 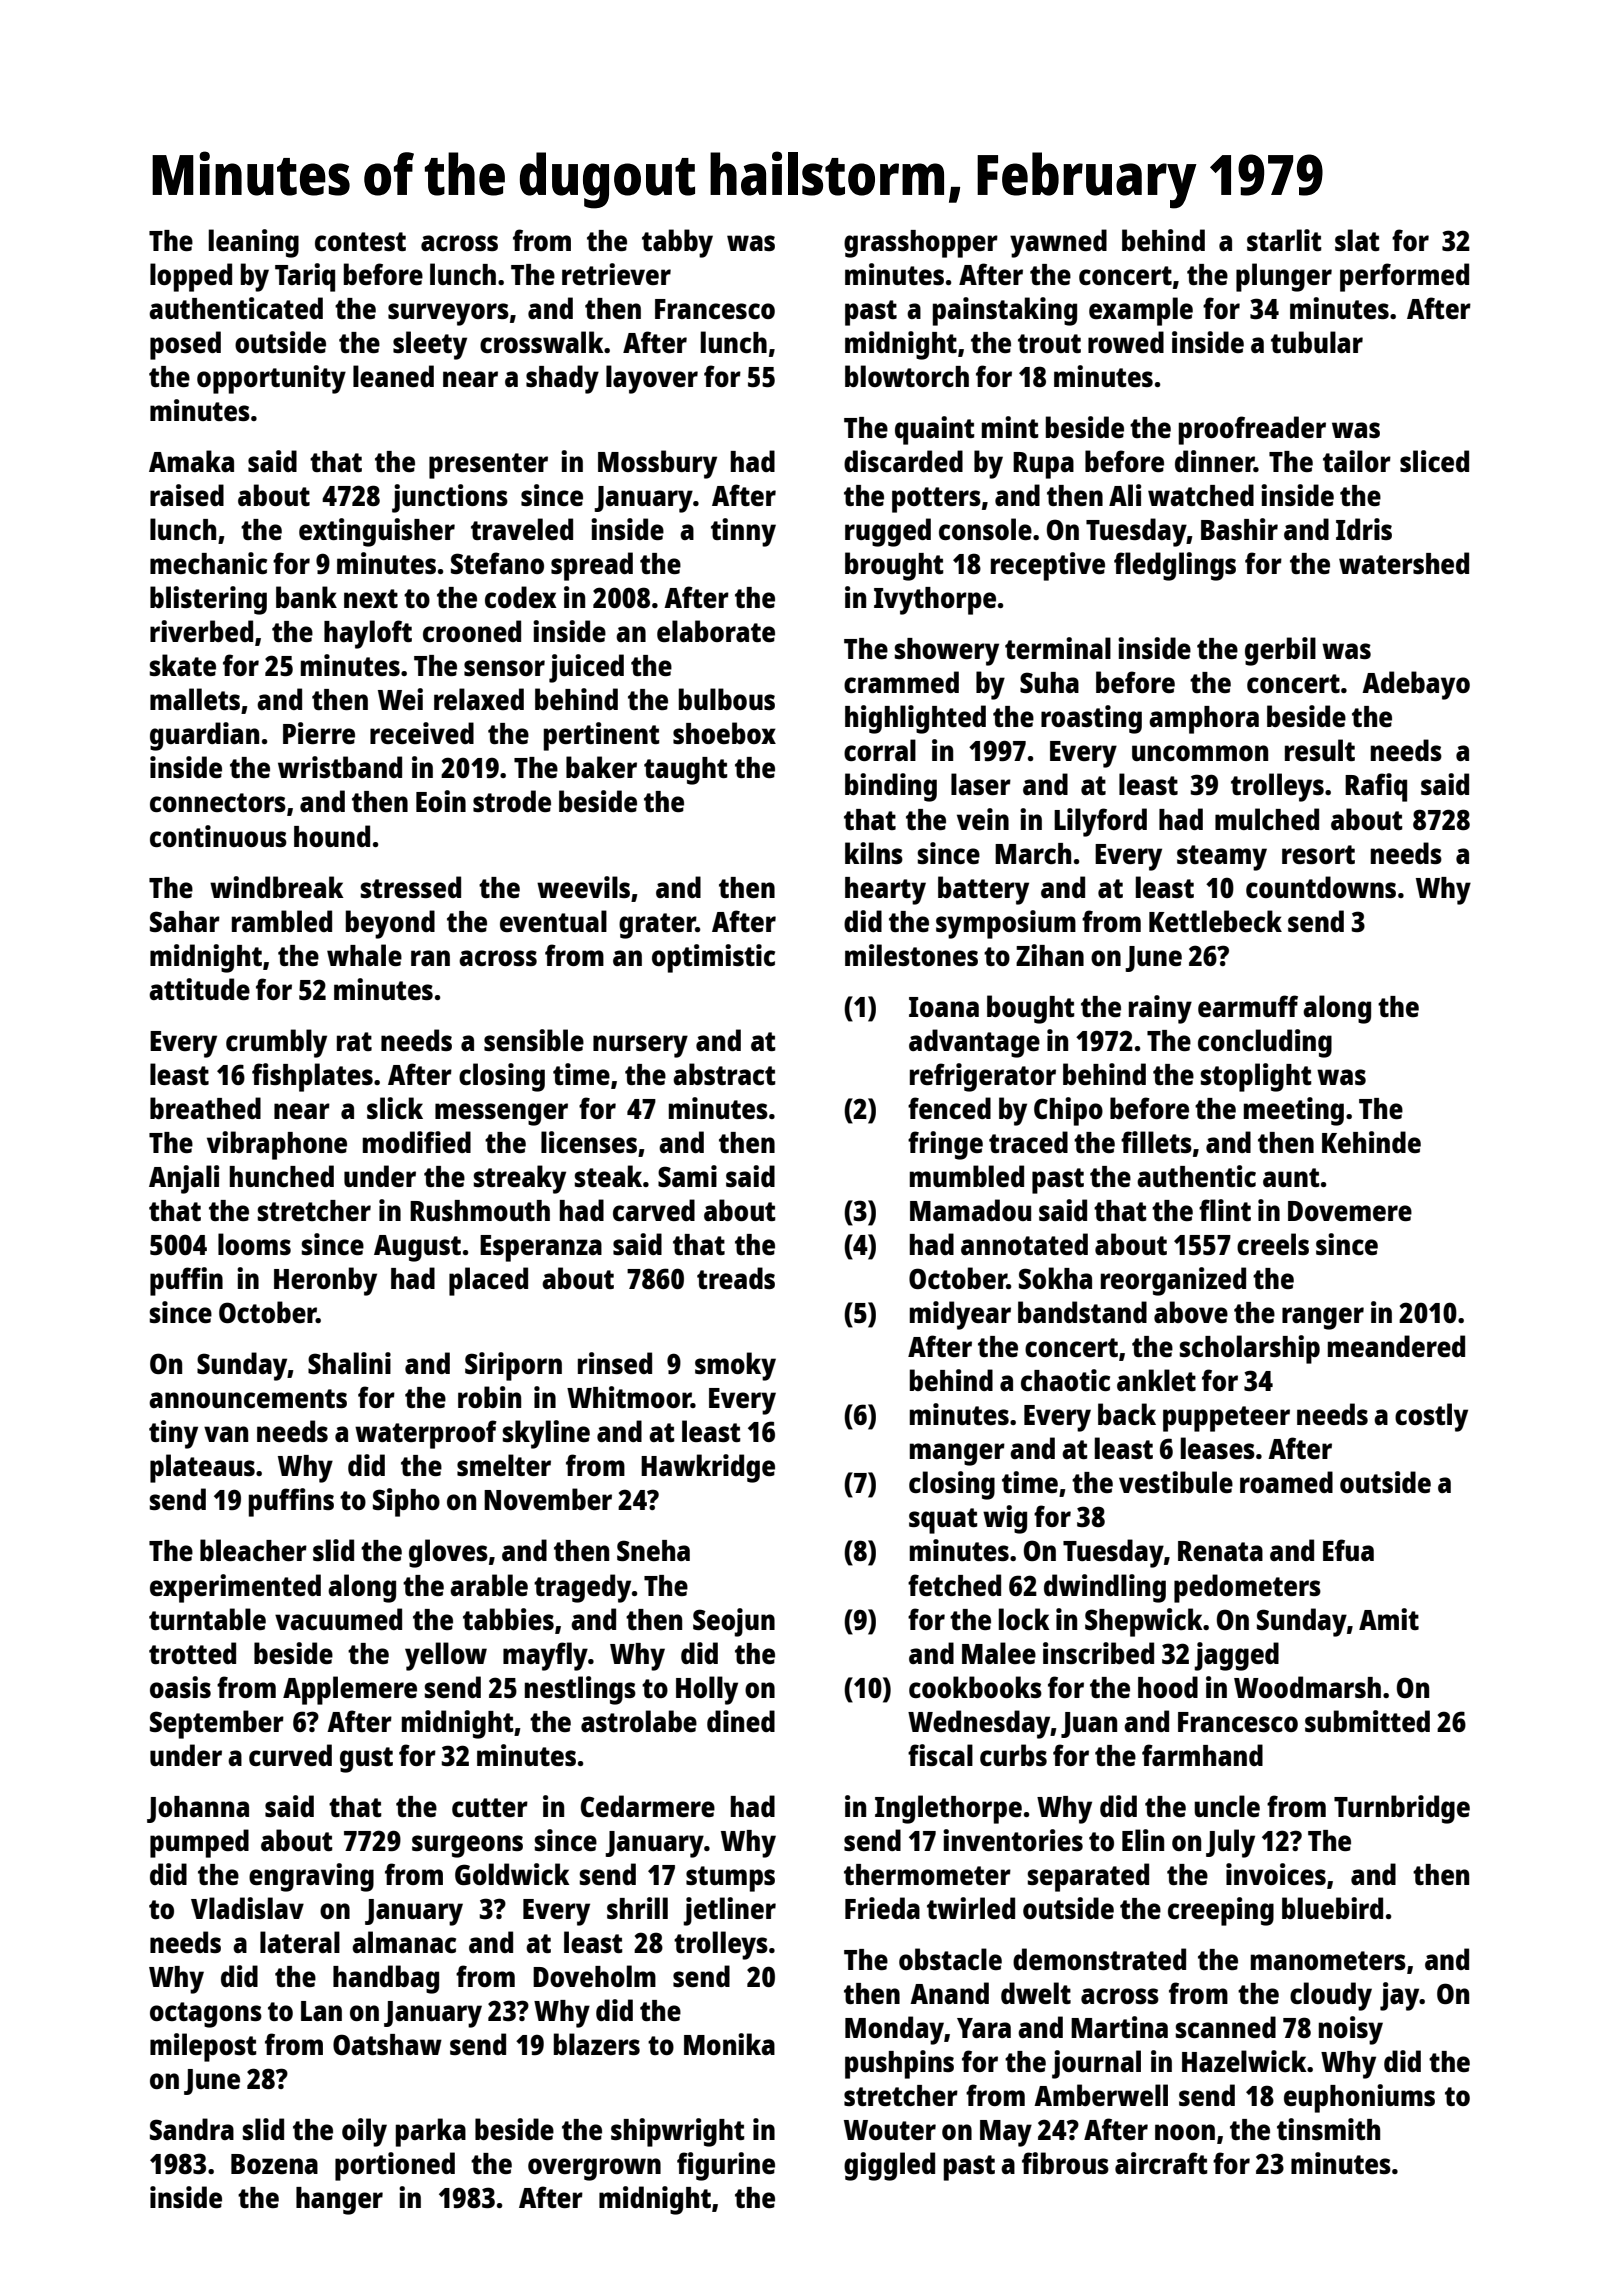 I want to click on contest, so click(x=360, y=241).
